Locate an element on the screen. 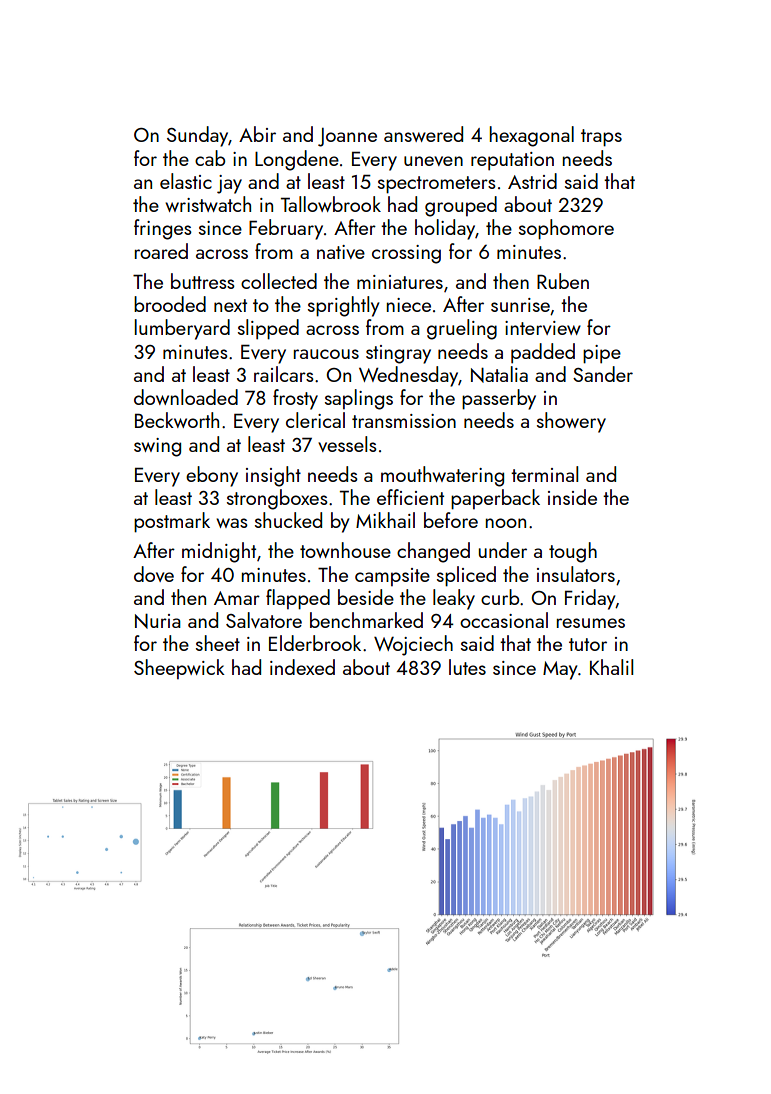  sunrise is located at coordinates (520, 305).
